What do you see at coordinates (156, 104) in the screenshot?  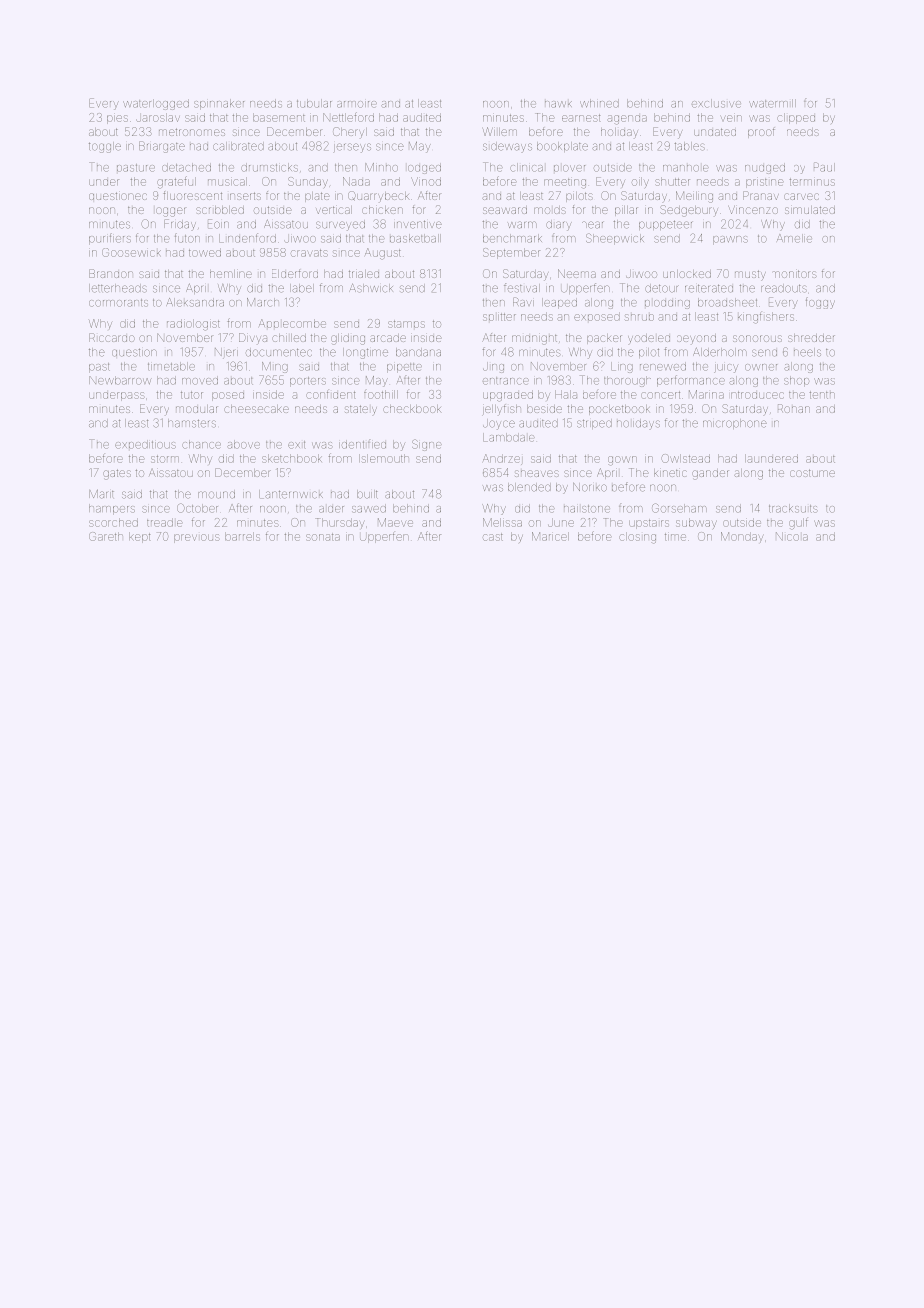 I see `waterlogged` at bounding box center [156, 104].
